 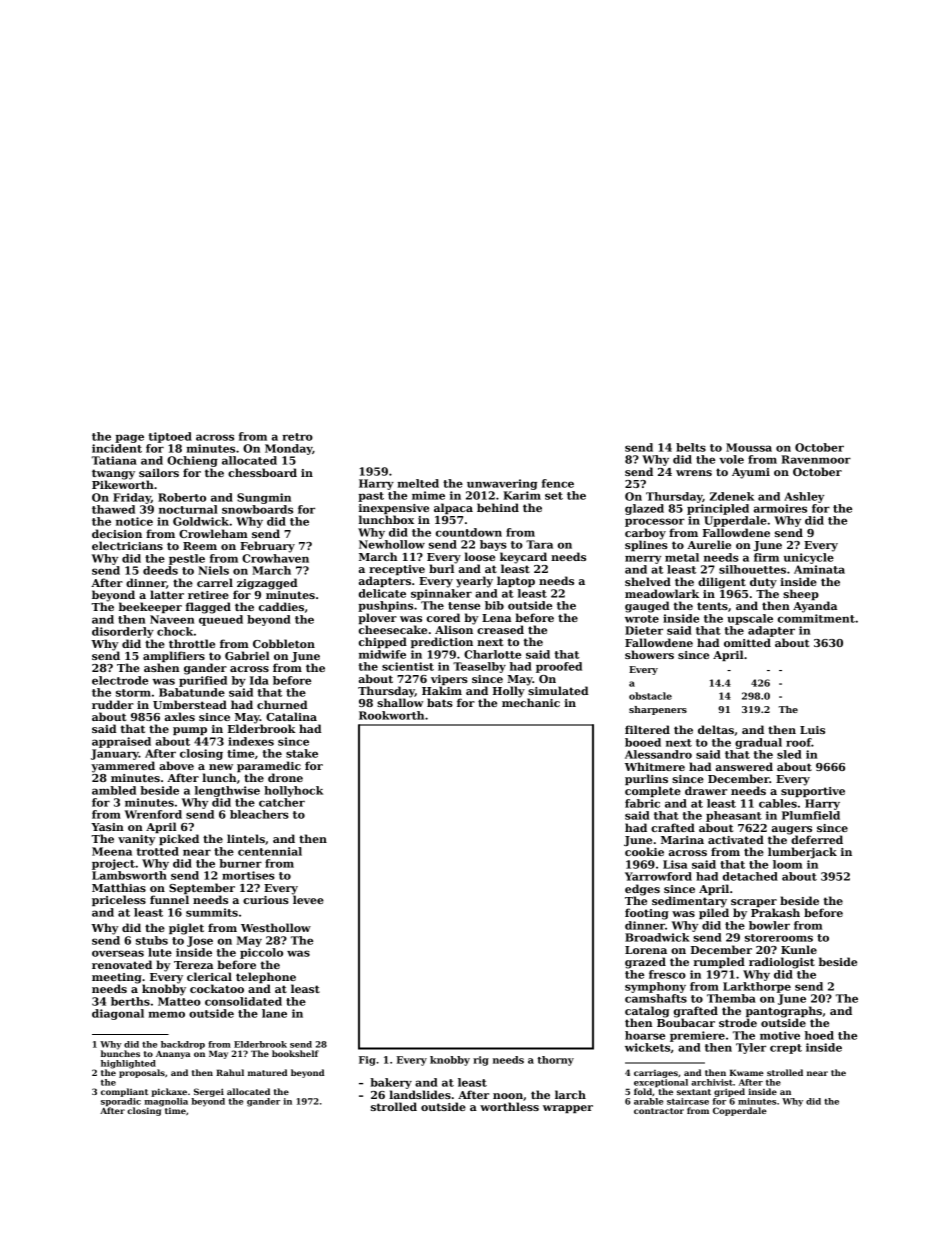 I want to click on pump, so click(x=190, y=731).
